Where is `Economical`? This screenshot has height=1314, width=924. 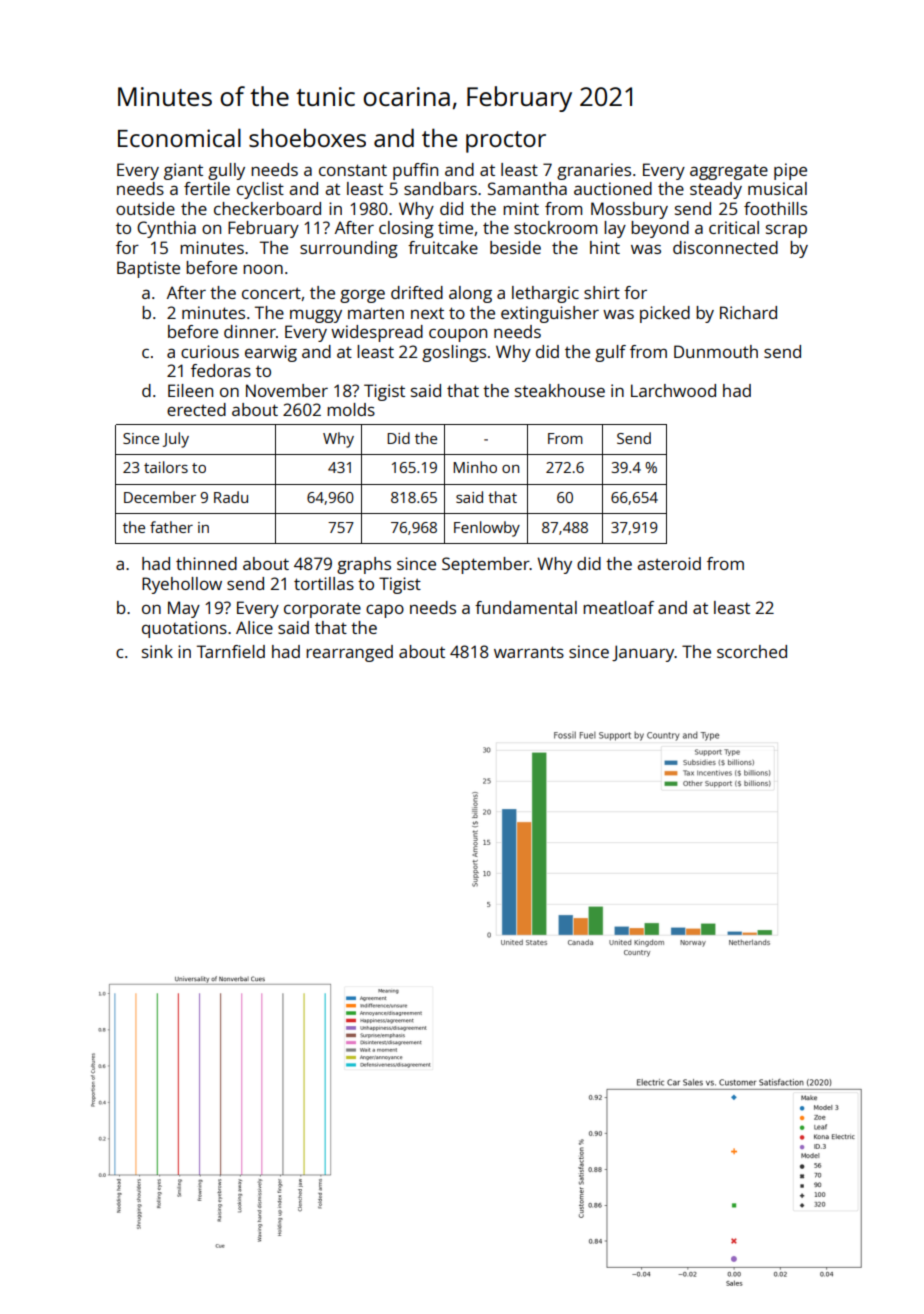
Economical is located at coordinates (179, 137).
